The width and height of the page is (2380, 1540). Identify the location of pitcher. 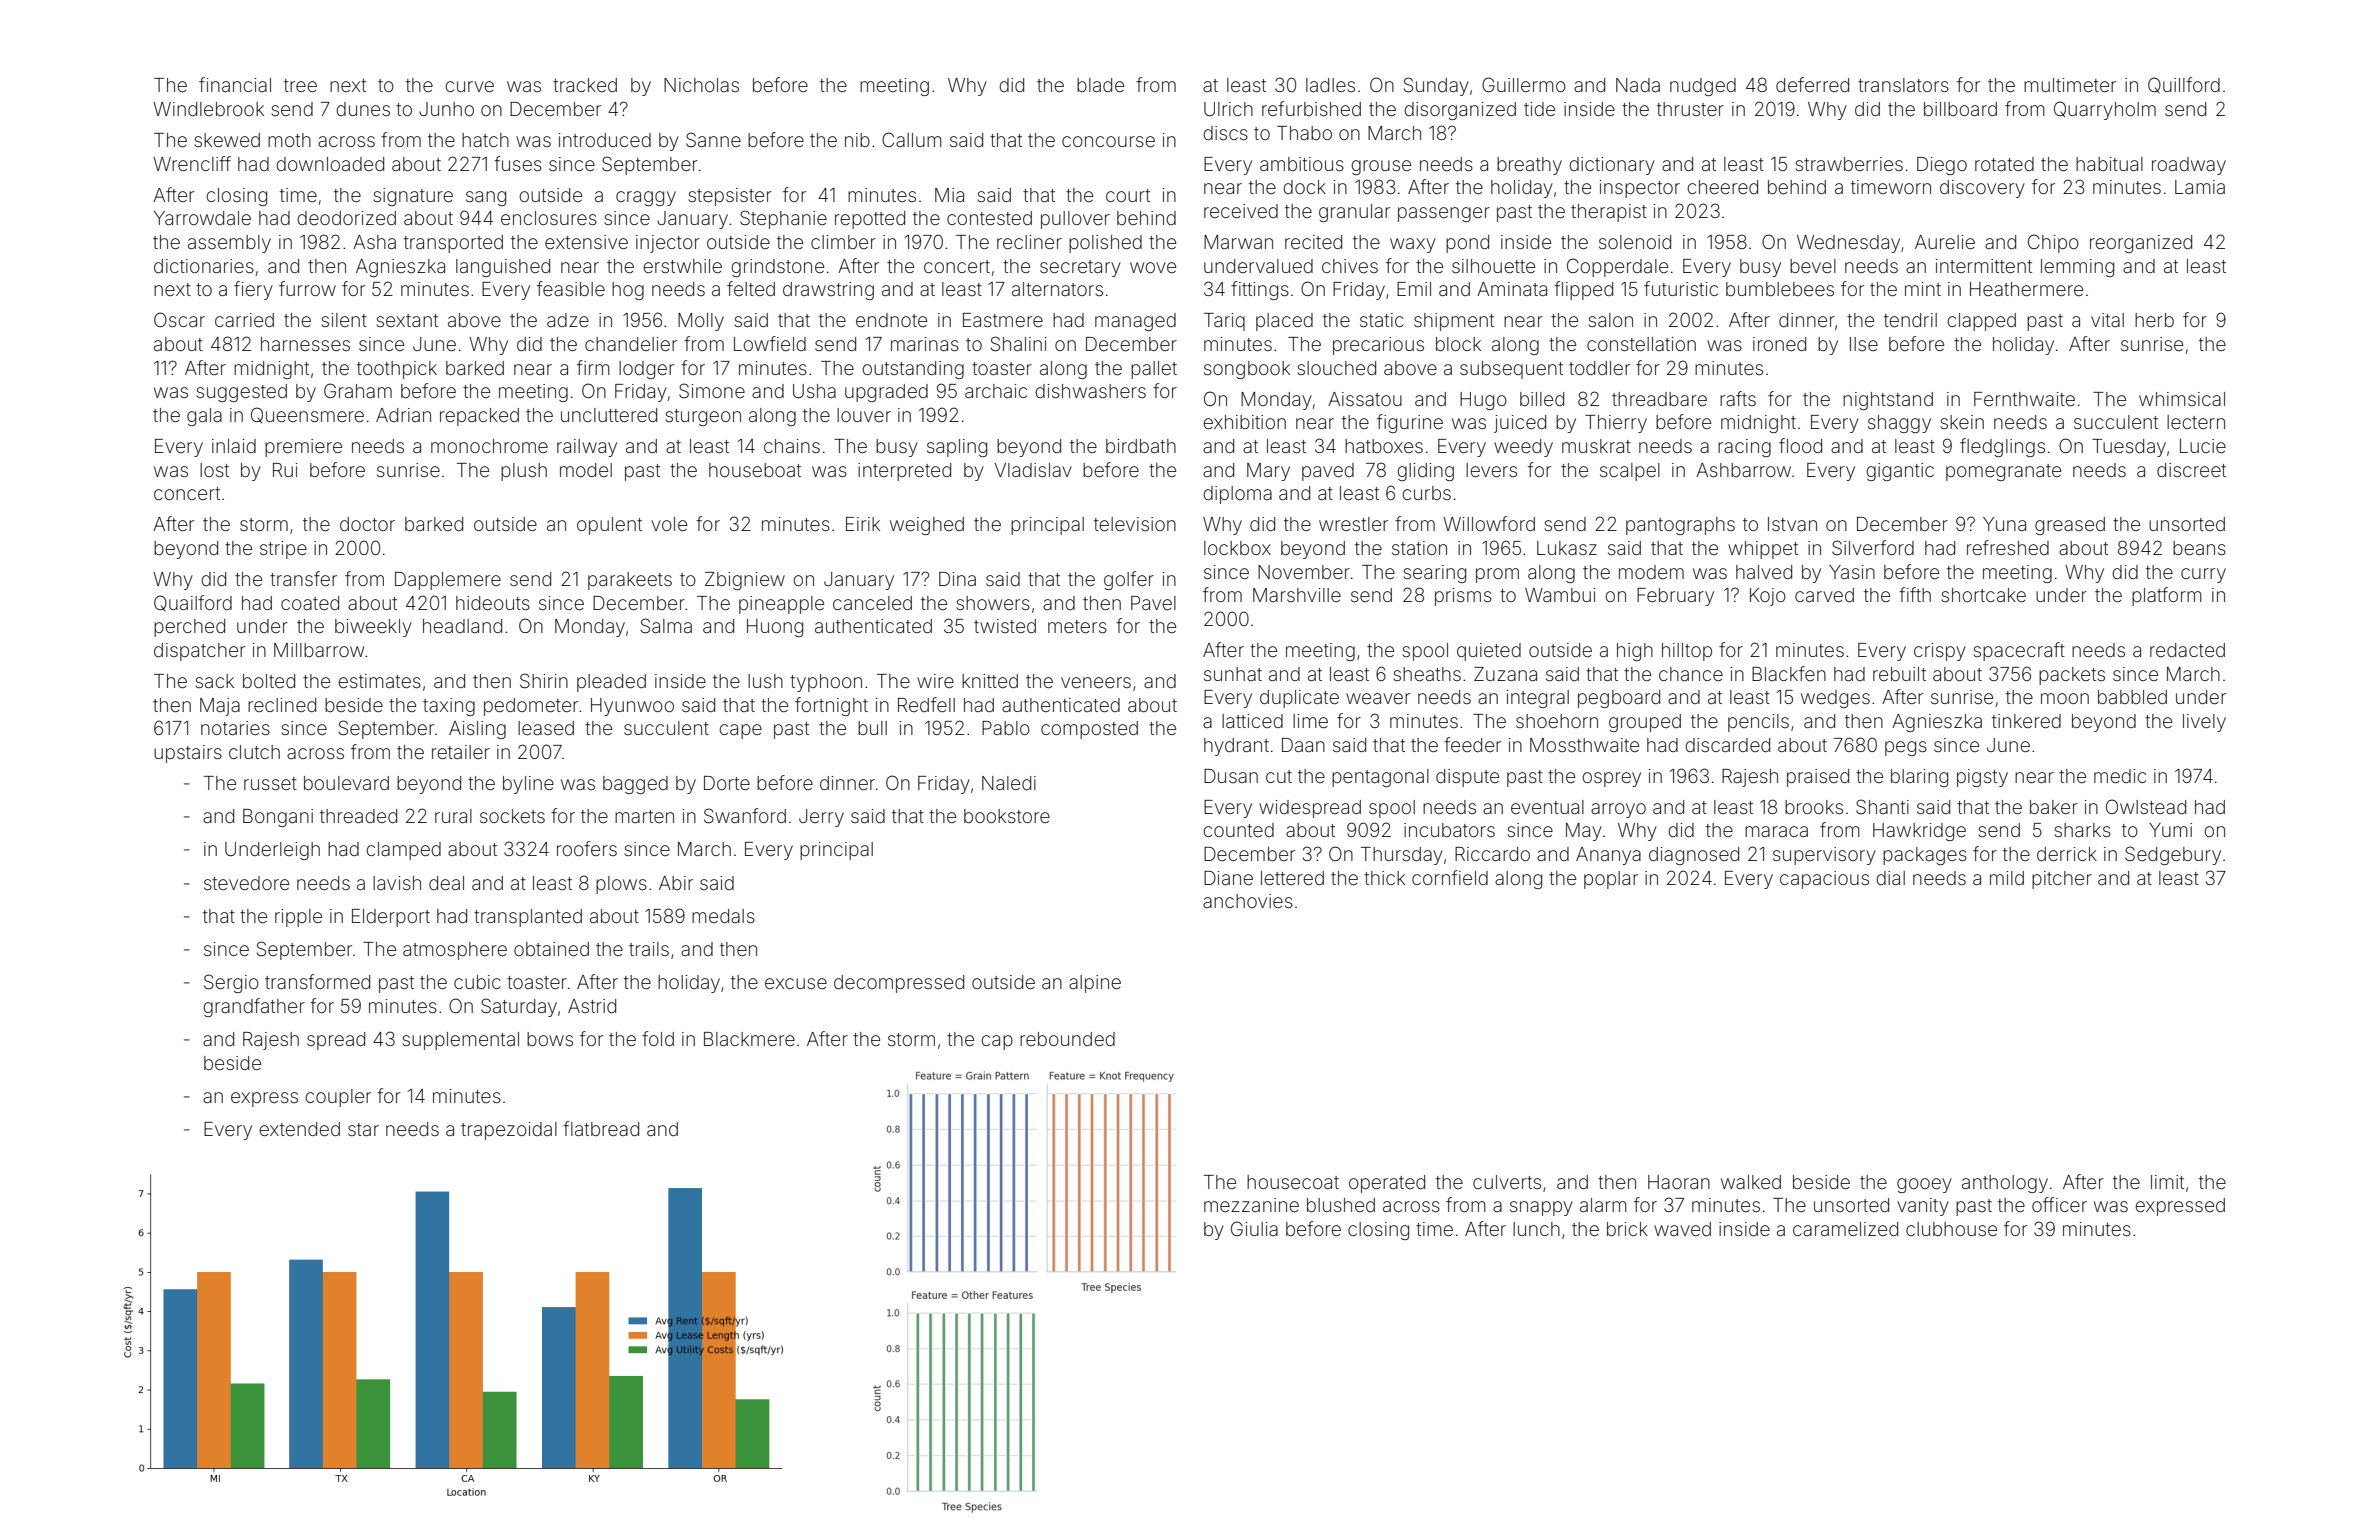
(2062, 880).
